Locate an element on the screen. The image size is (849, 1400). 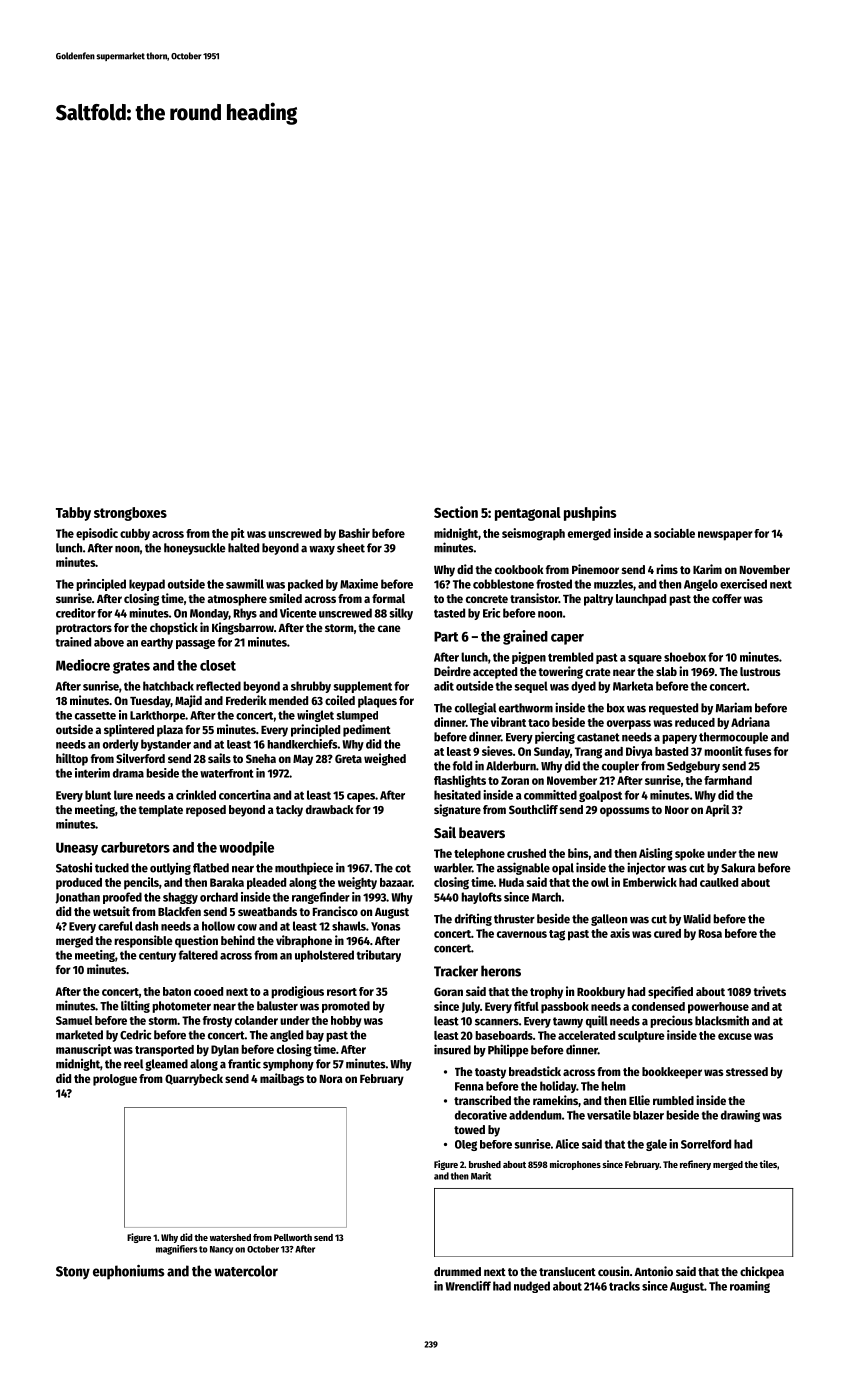
carburetors is located at coordinates (135, 847).
